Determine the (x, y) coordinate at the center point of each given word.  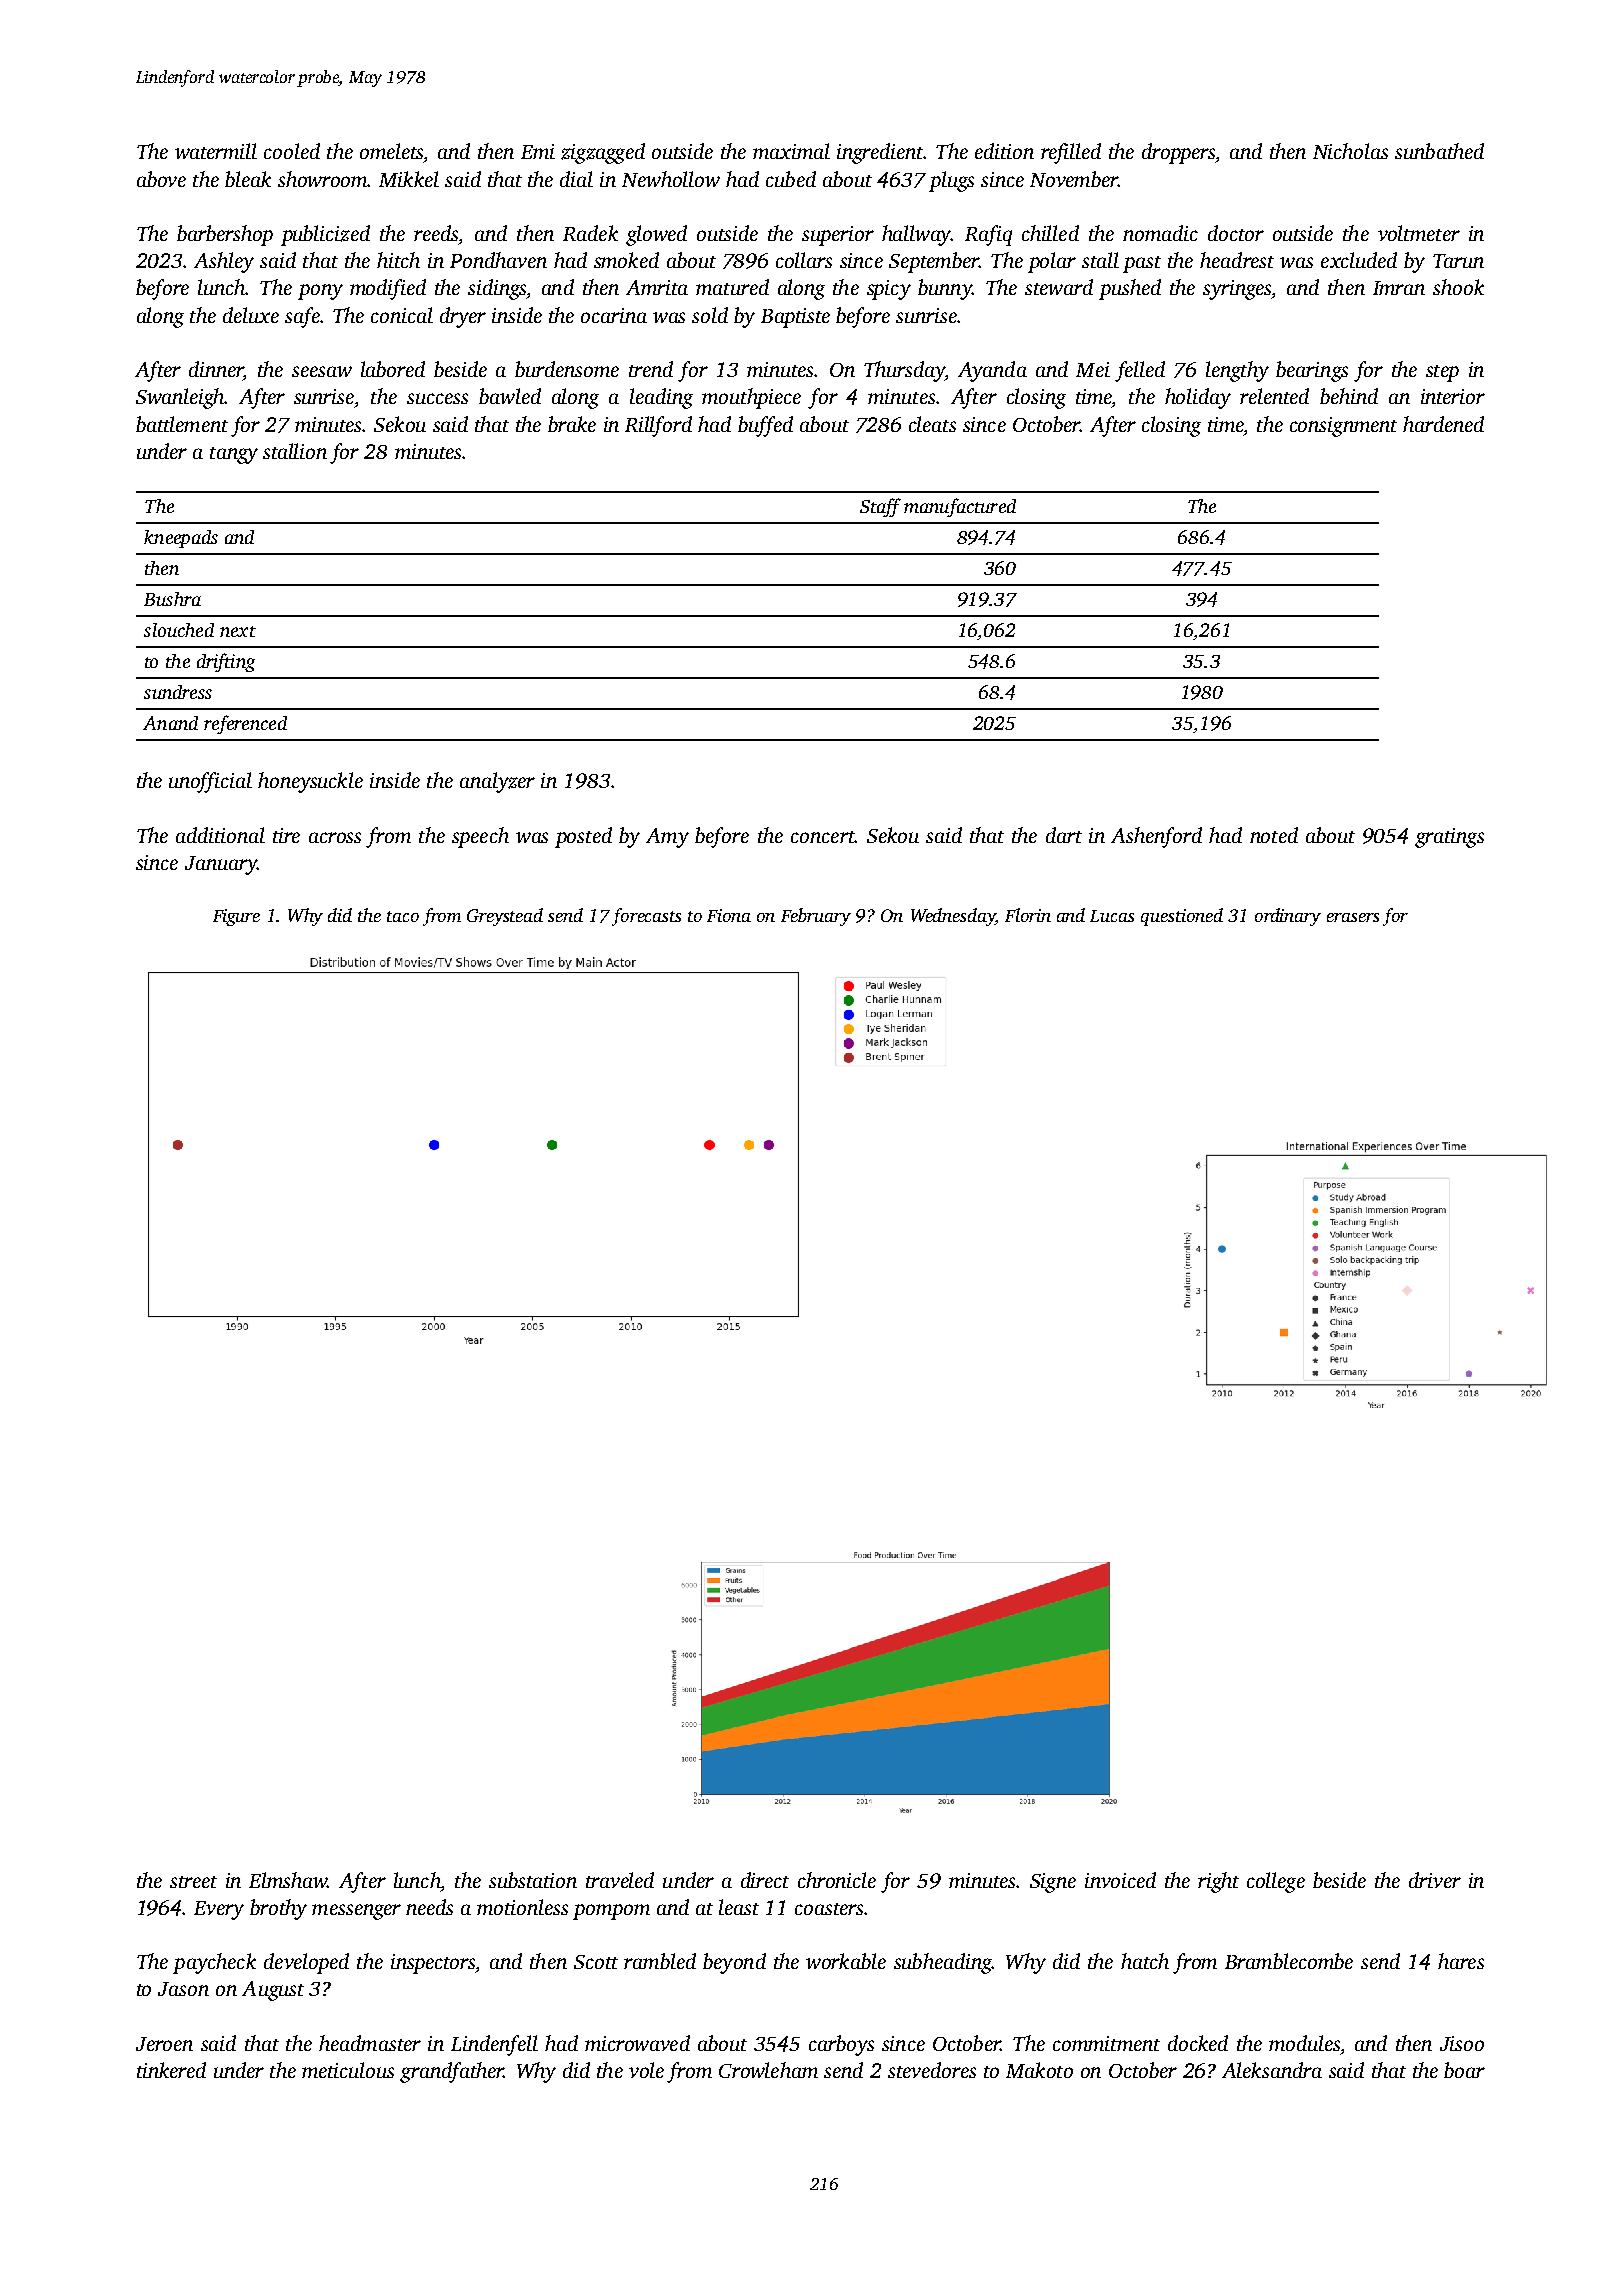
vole (646, 2070)
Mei (1093, 369)
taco (403, 916)
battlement (182, 424)
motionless (522, 1907)
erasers (1353, 917)
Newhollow (671, 179)
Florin (1028, 915)
